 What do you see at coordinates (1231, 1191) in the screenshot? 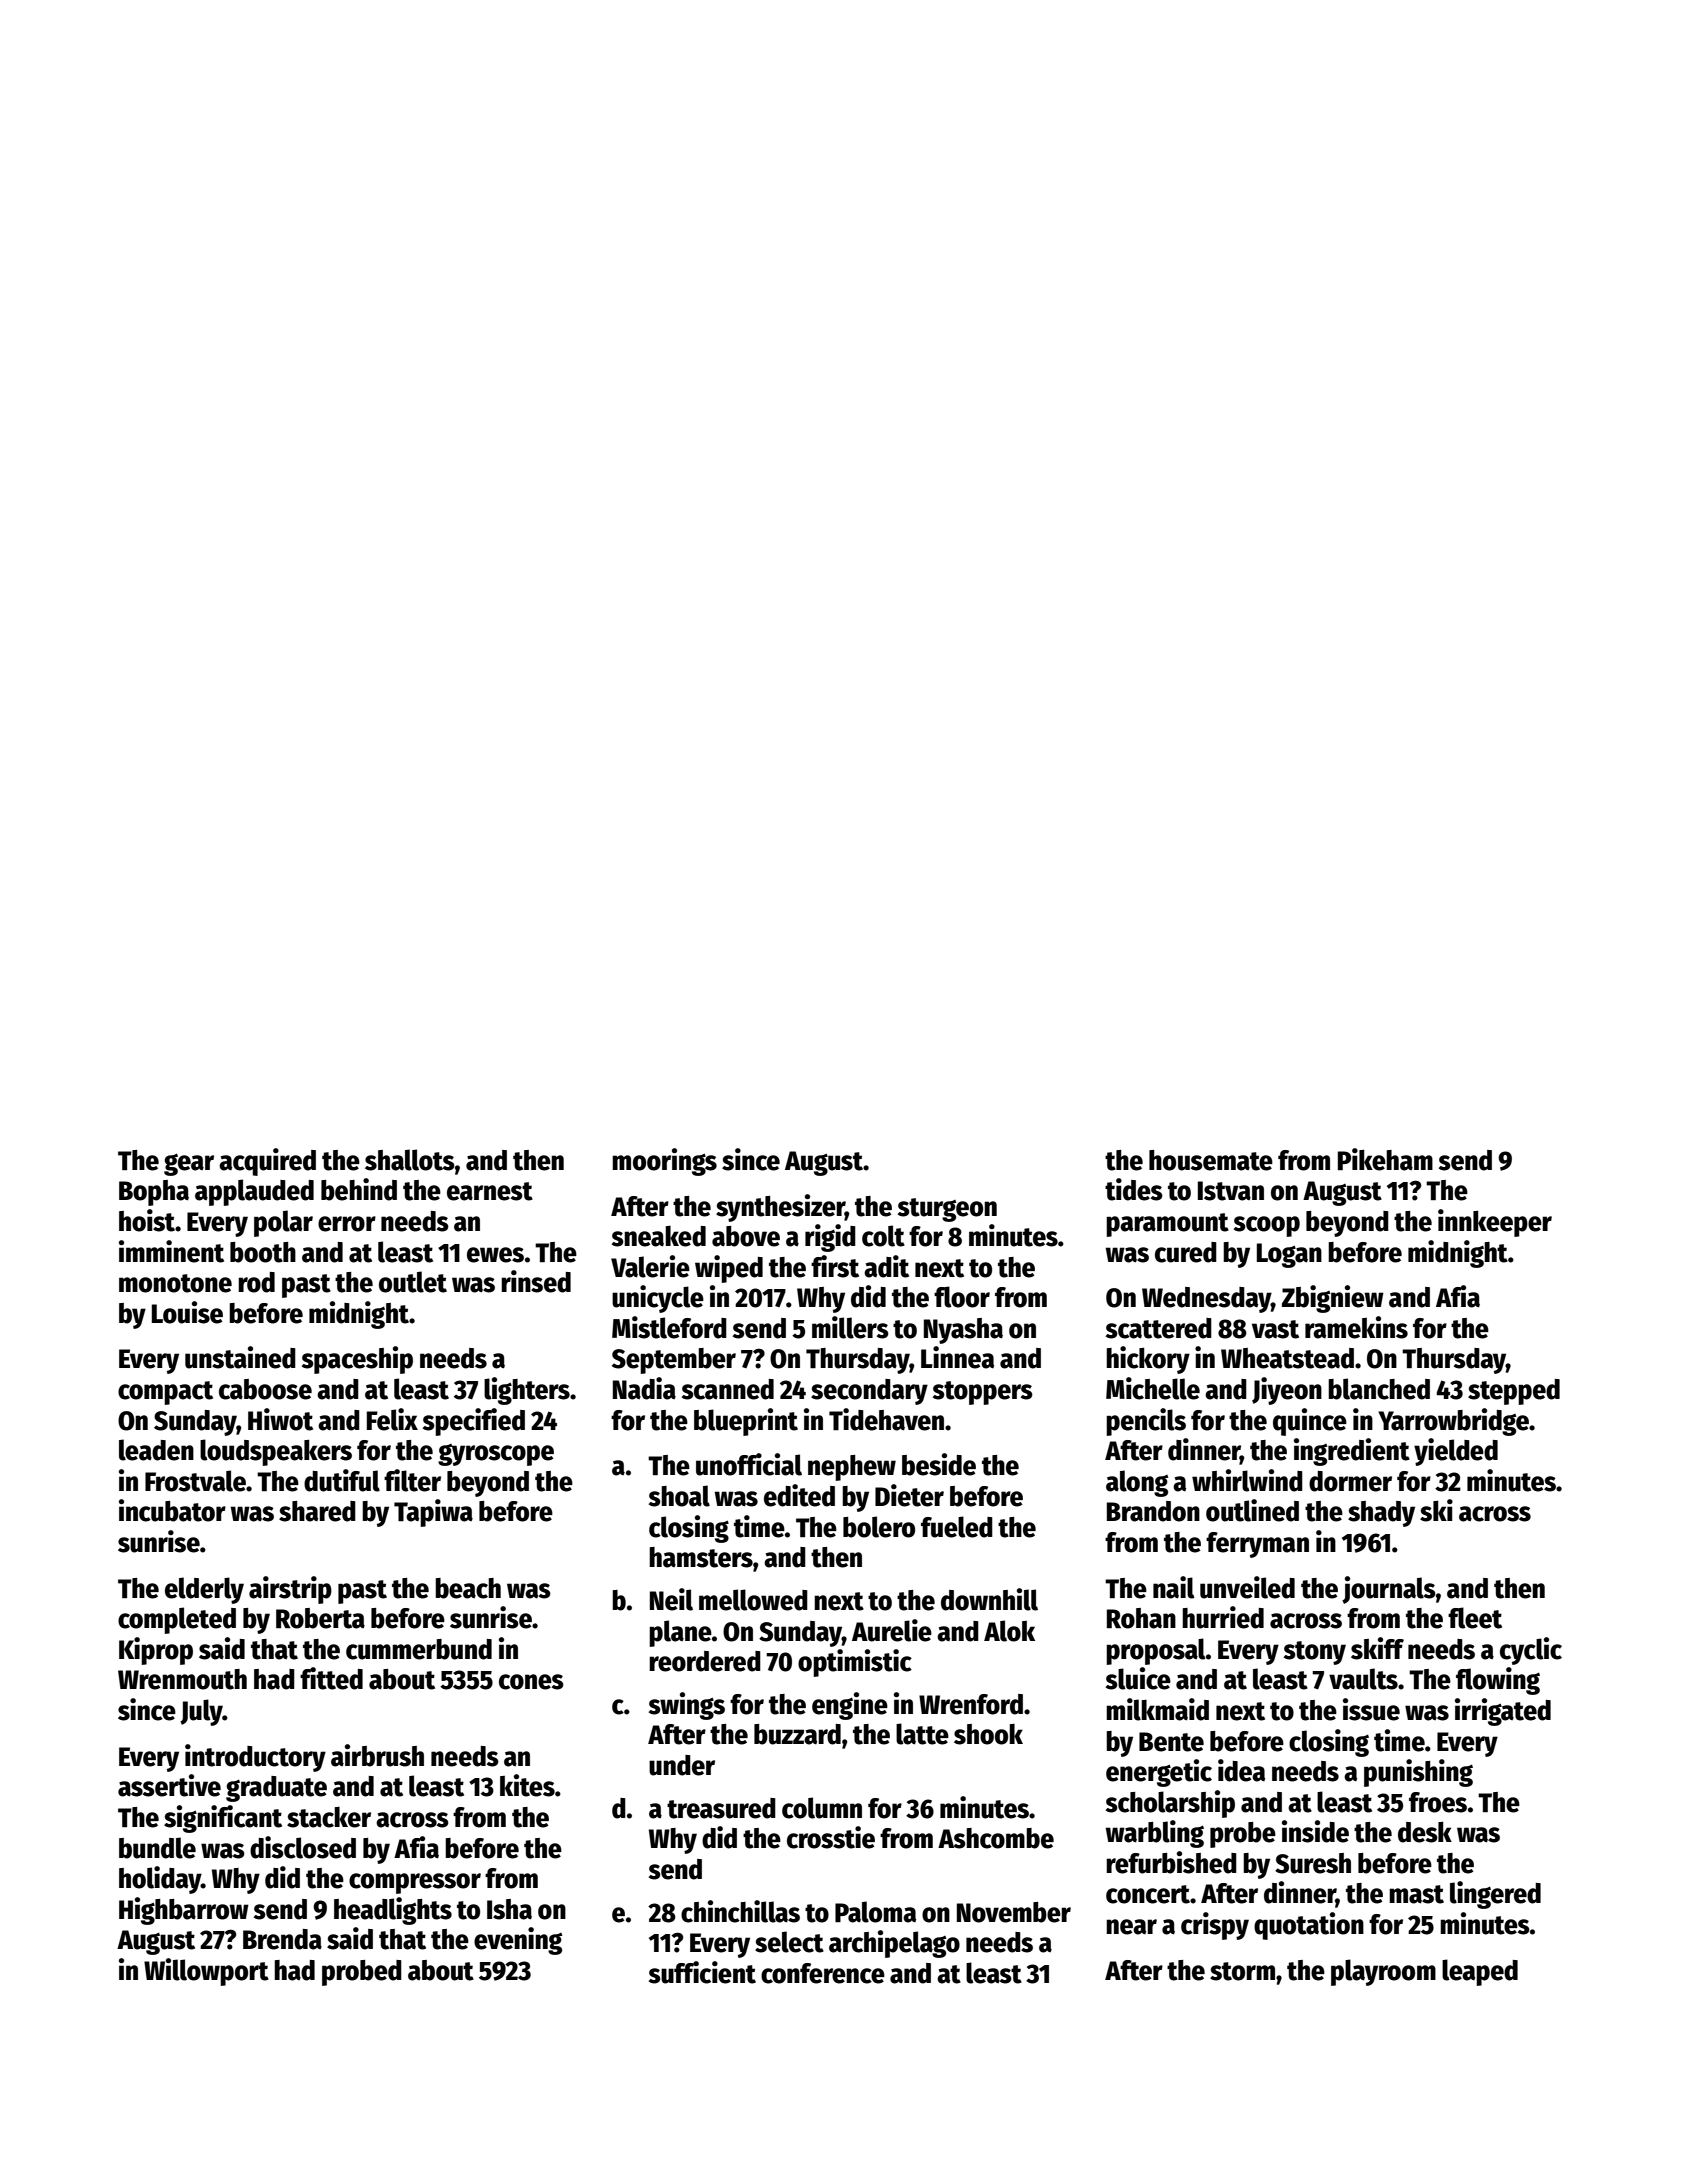
I see `Istvan` at bounding box center [1231, 1191].
